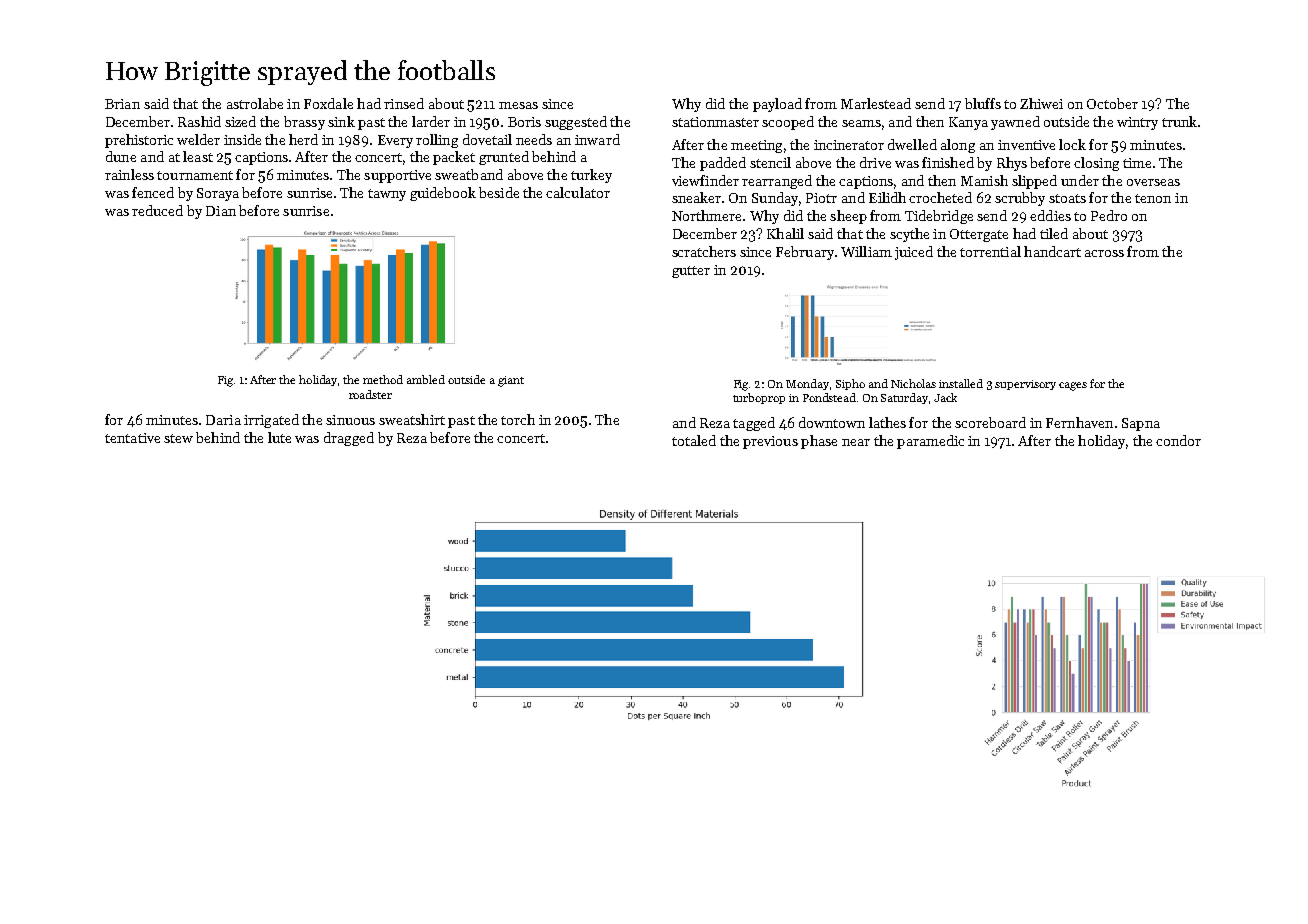  Describe the element at coordinates (518, 419) in the page. I see `torch` at that location.
